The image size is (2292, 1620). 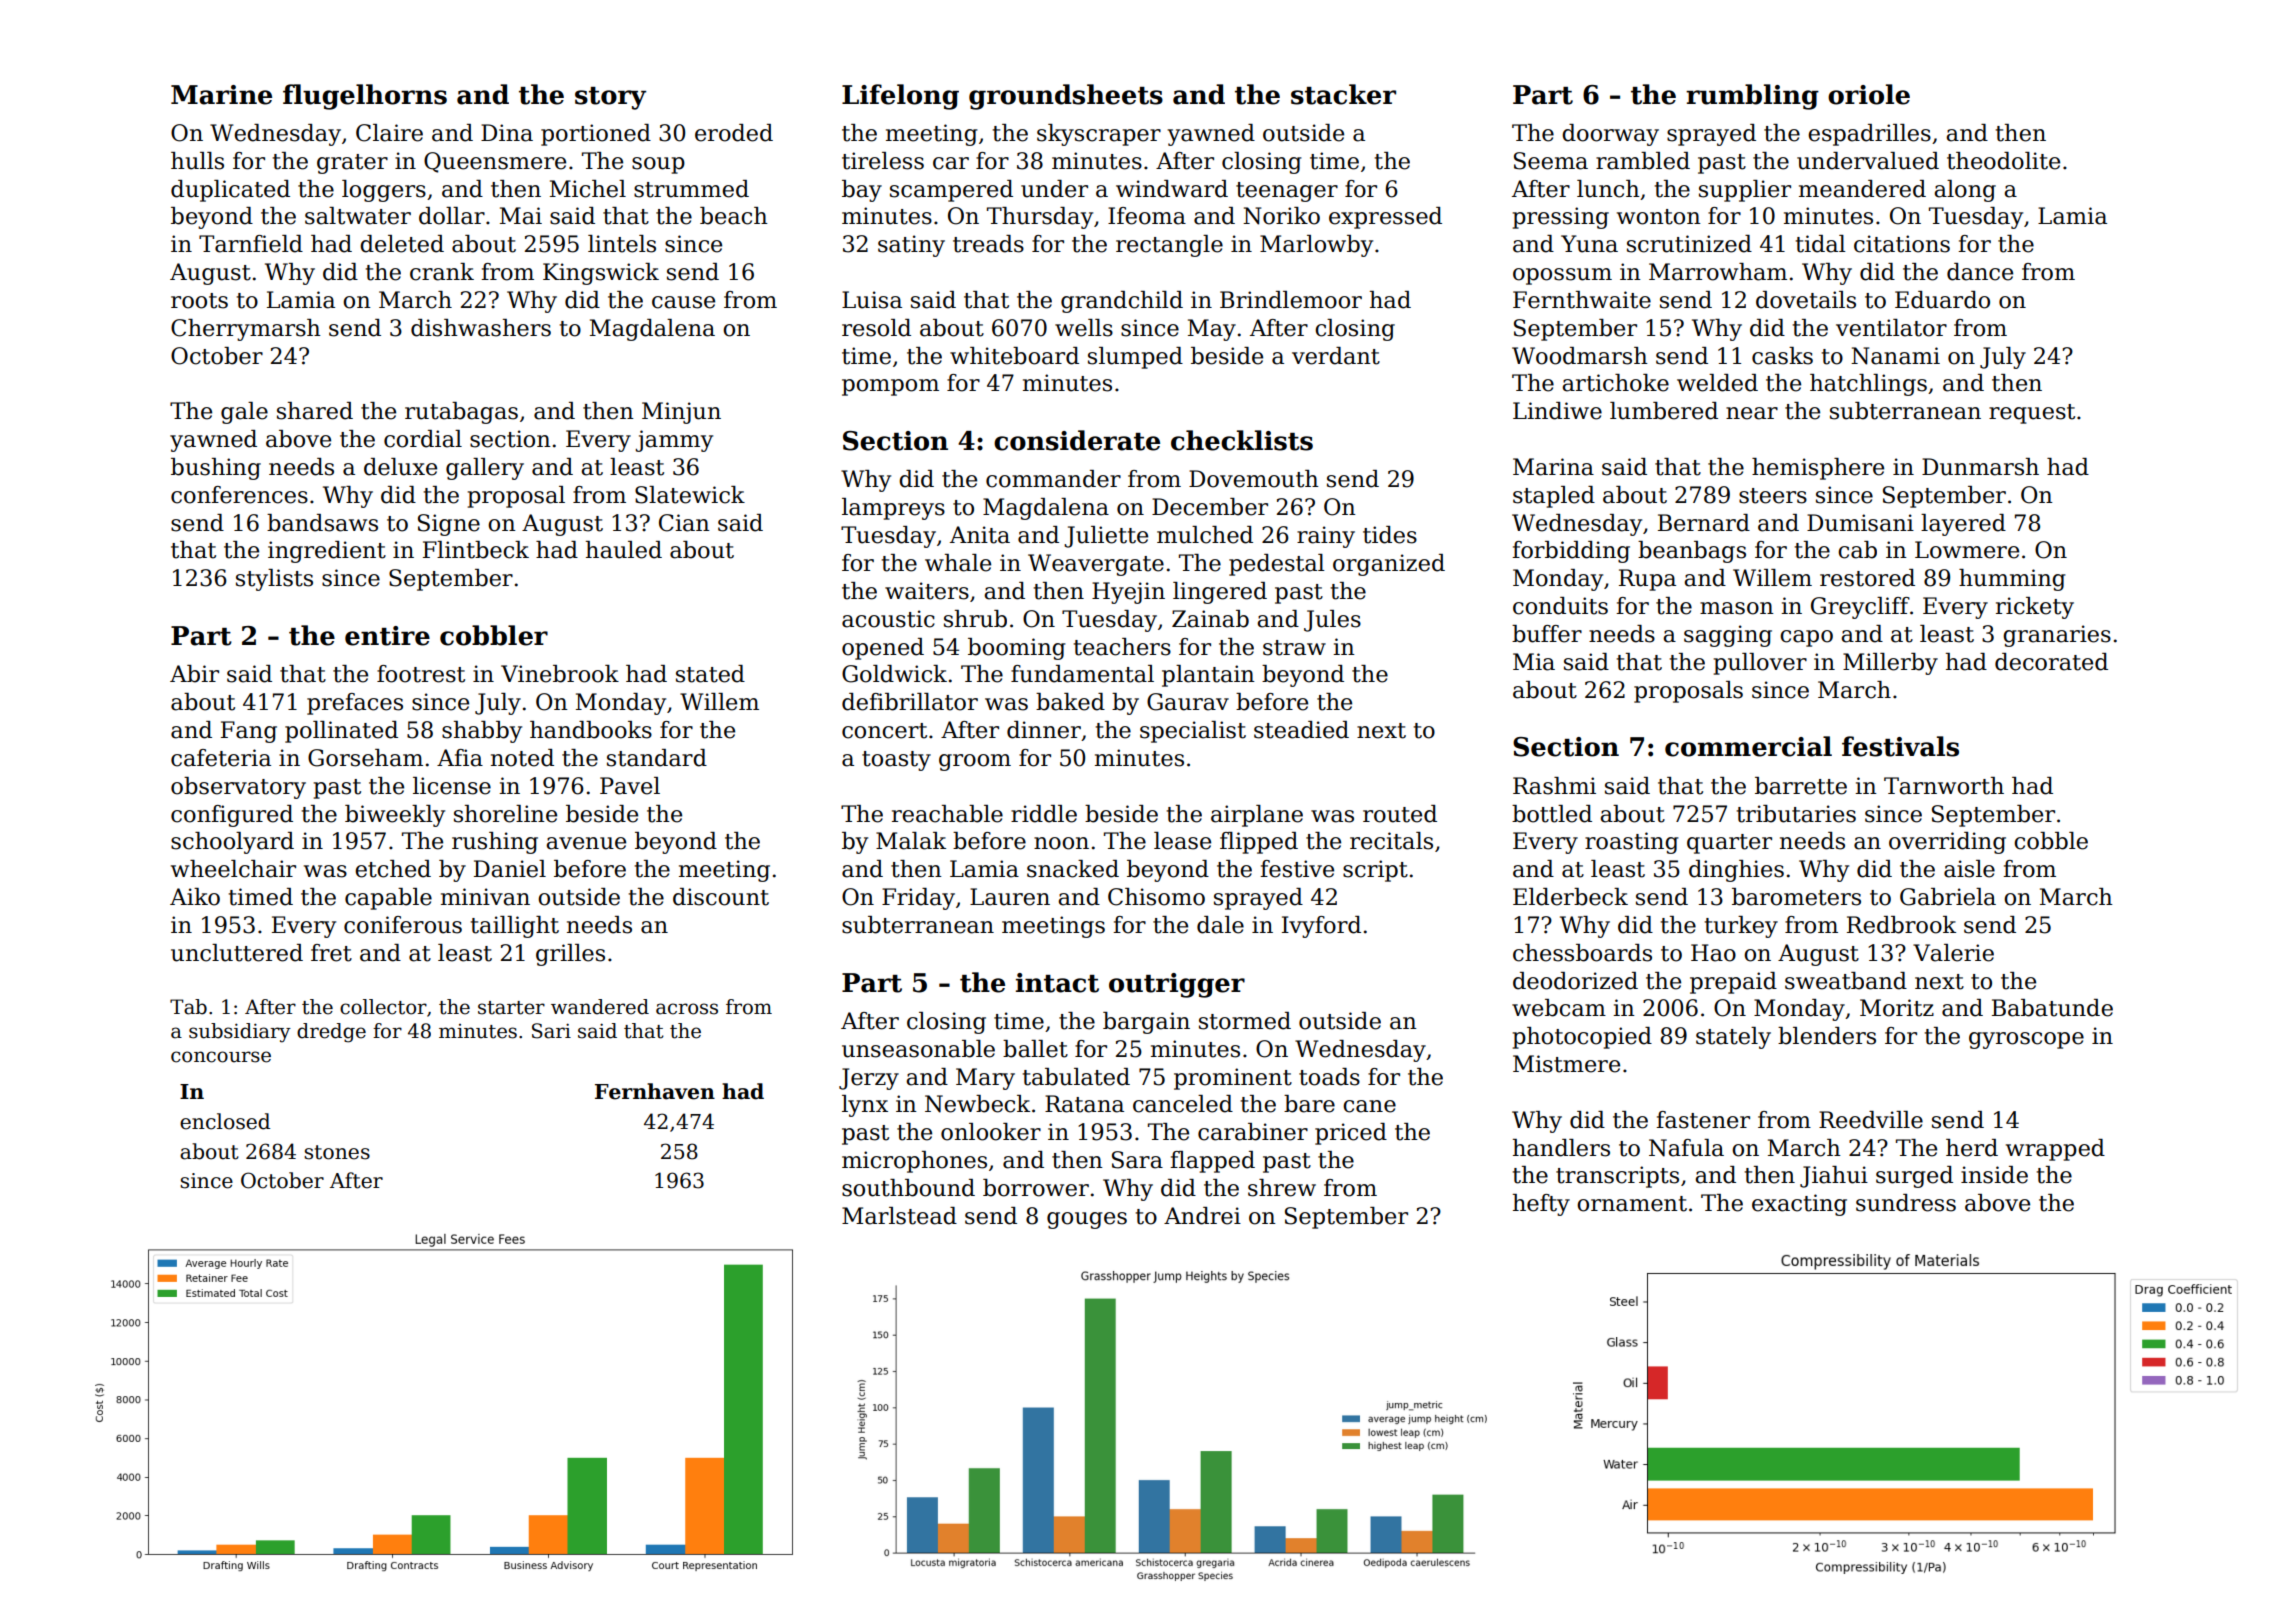 I want to click on soup, so click(x=658, y=165).
